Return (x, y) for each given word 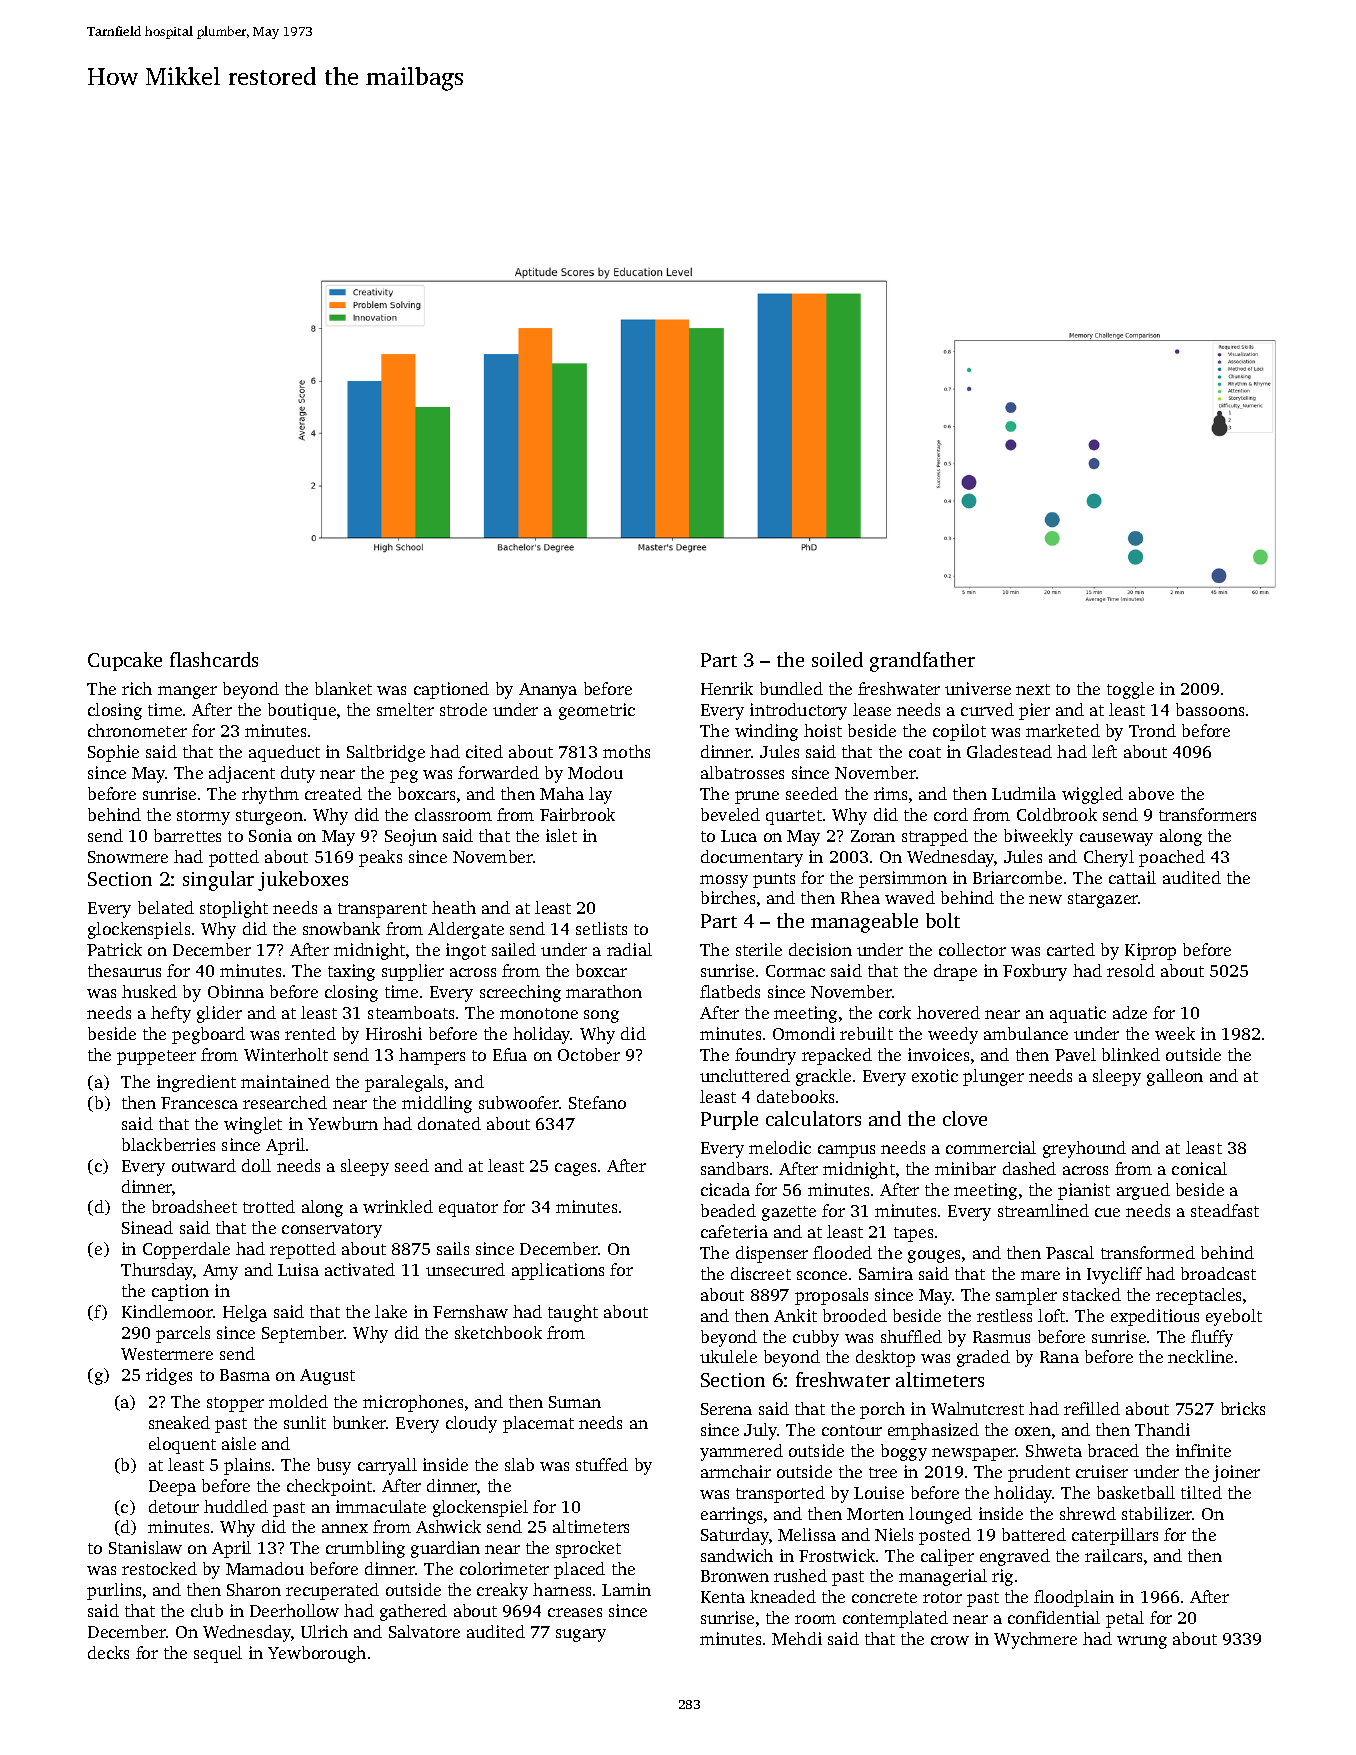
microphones (413, 1403)
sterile (759, 949)
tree (883, 1472)
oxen (1033, 1431)
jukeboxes (303, 881)
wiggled (1092, 795)
